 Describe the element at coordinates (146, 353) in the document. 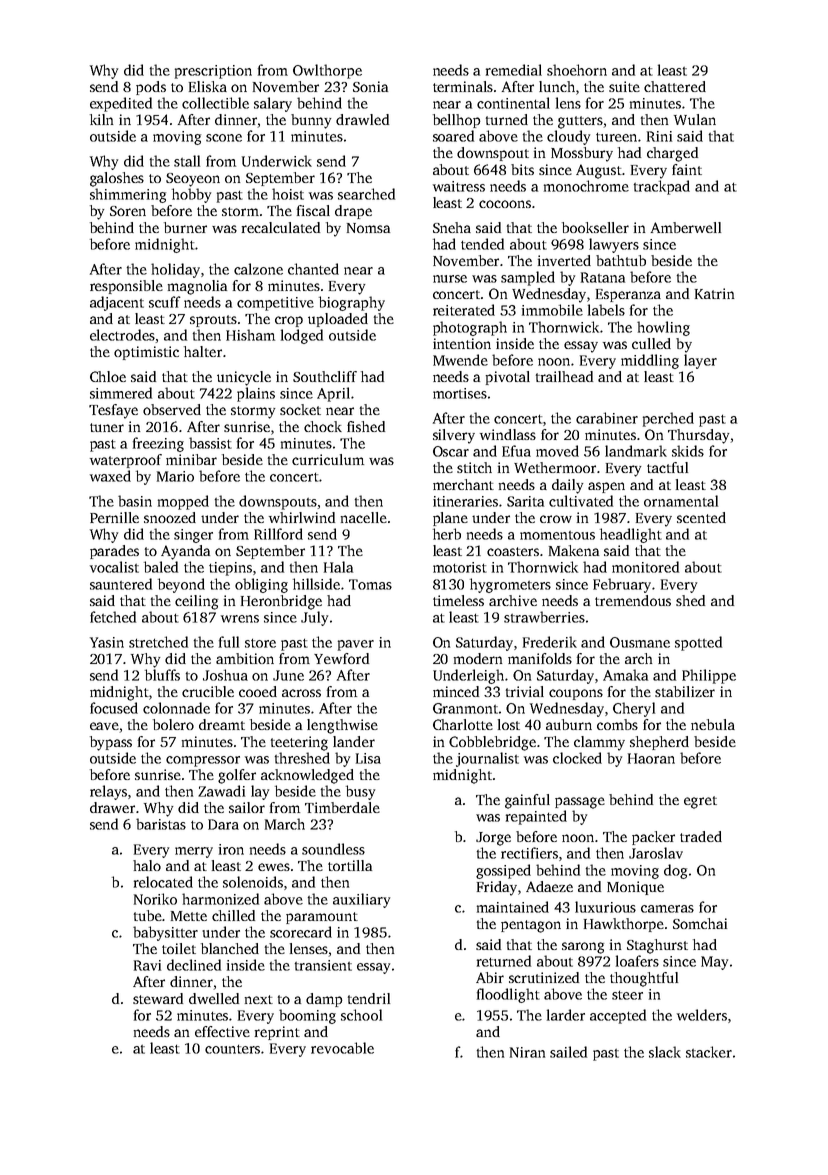

I see `optimistic` at that location.
